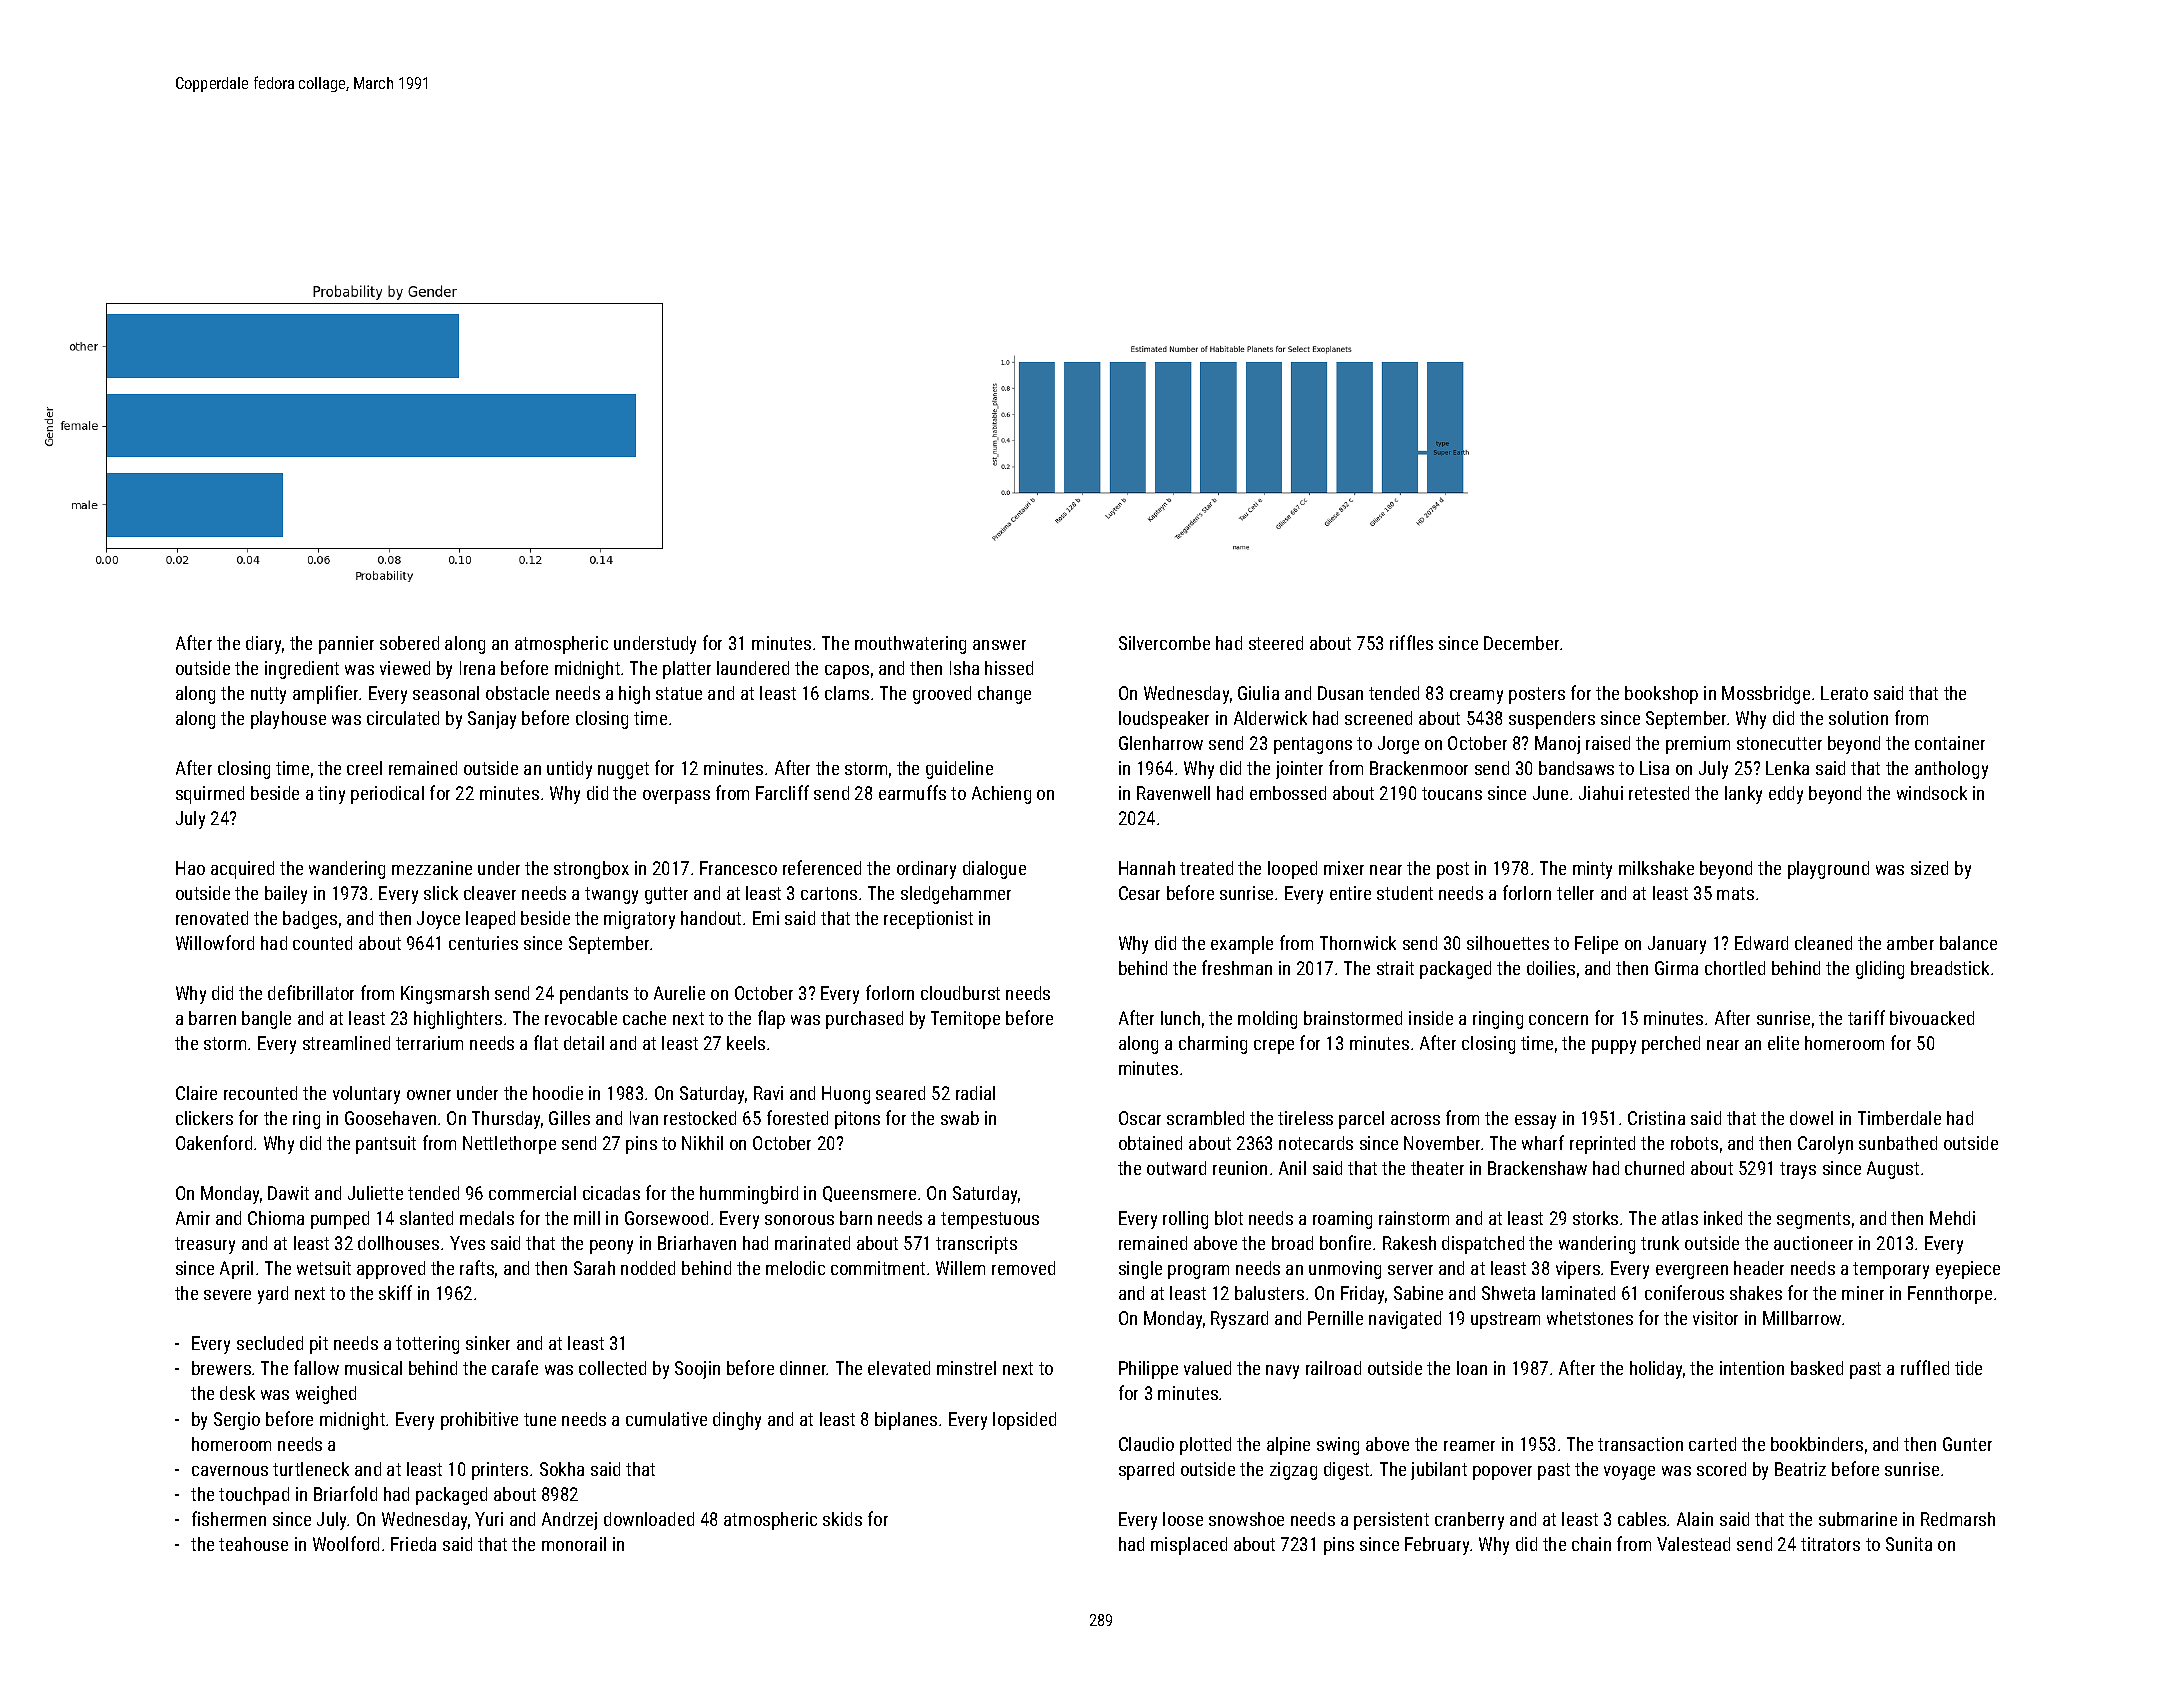  Describe the element at coordinates (1140, 1118) in the screenshot. I see `Oscar` at that location.
